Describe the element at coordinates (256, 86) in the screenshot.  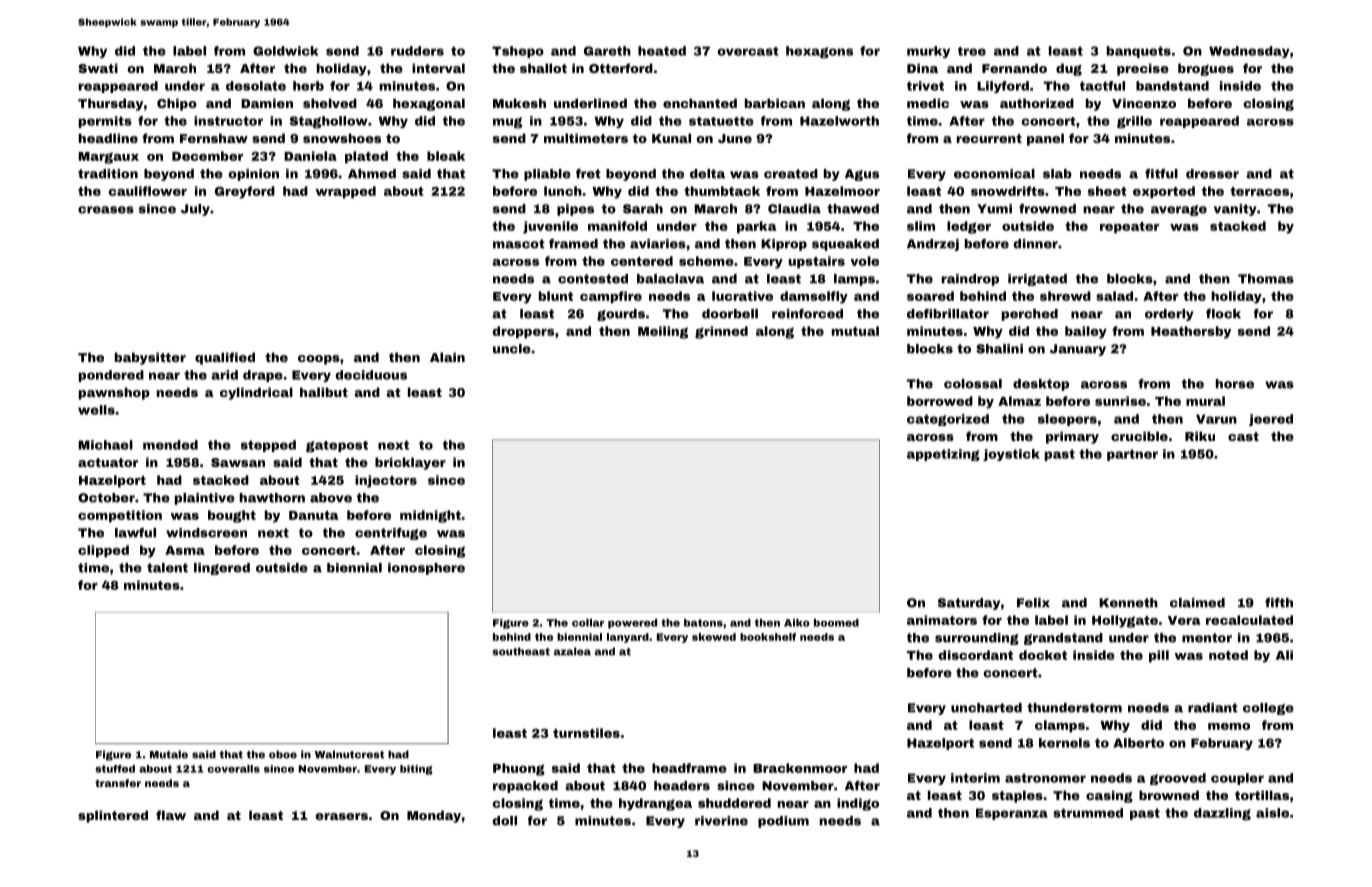
I see `desolate` at that location.
